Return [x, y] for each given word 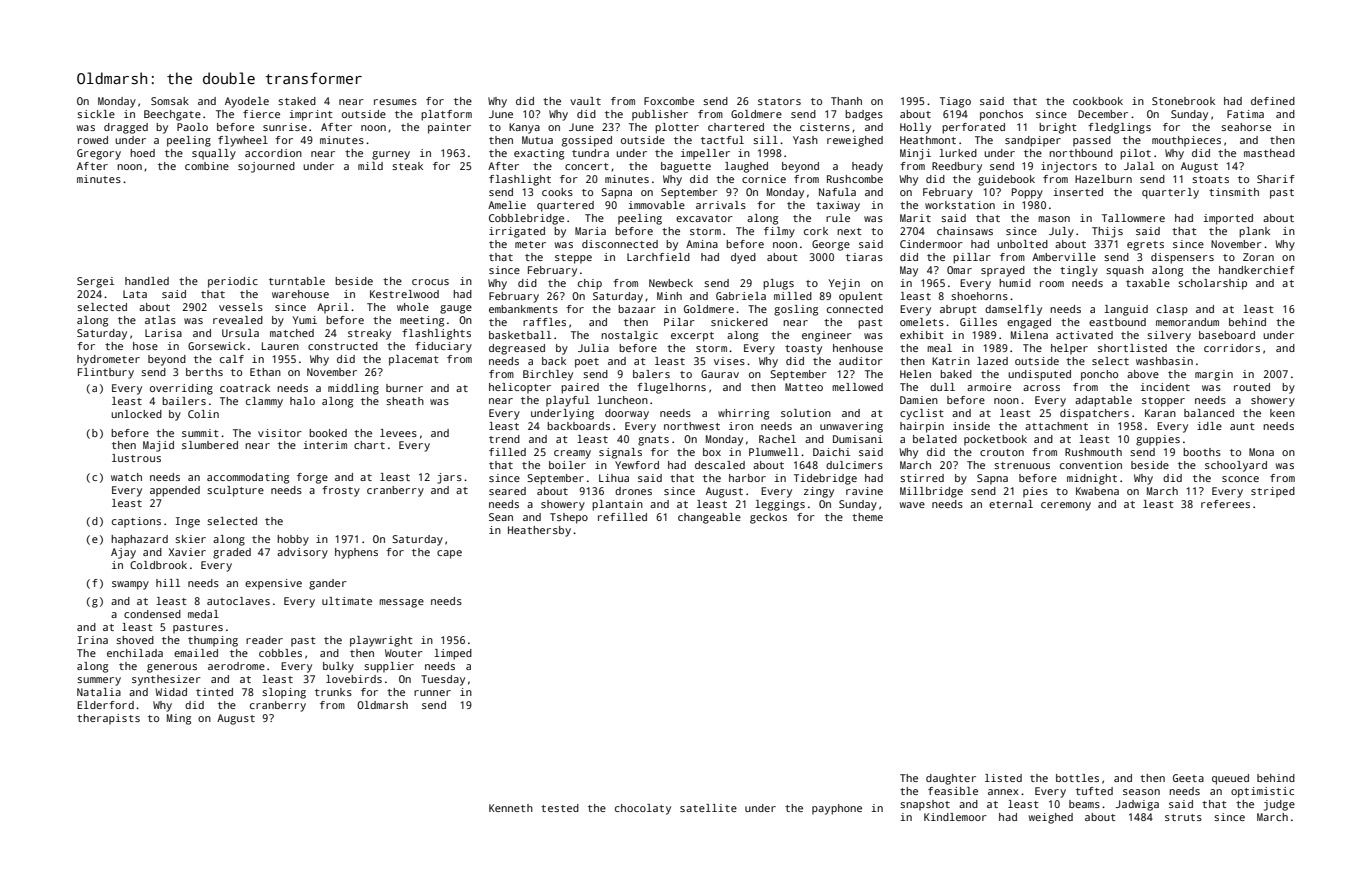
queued [1230, 779]
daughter [951, 779]
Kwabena [1097, 491]
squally [214, 154]
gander [328, 584]
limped [453, 654]
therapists [108, 719]
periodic [233, 282]
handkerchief [1257, 270]
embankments [523, 309]
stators [779, 101]
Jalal [1139, 166]
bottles [1077, 778]
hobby [293, 540]
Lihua [614, 478]
